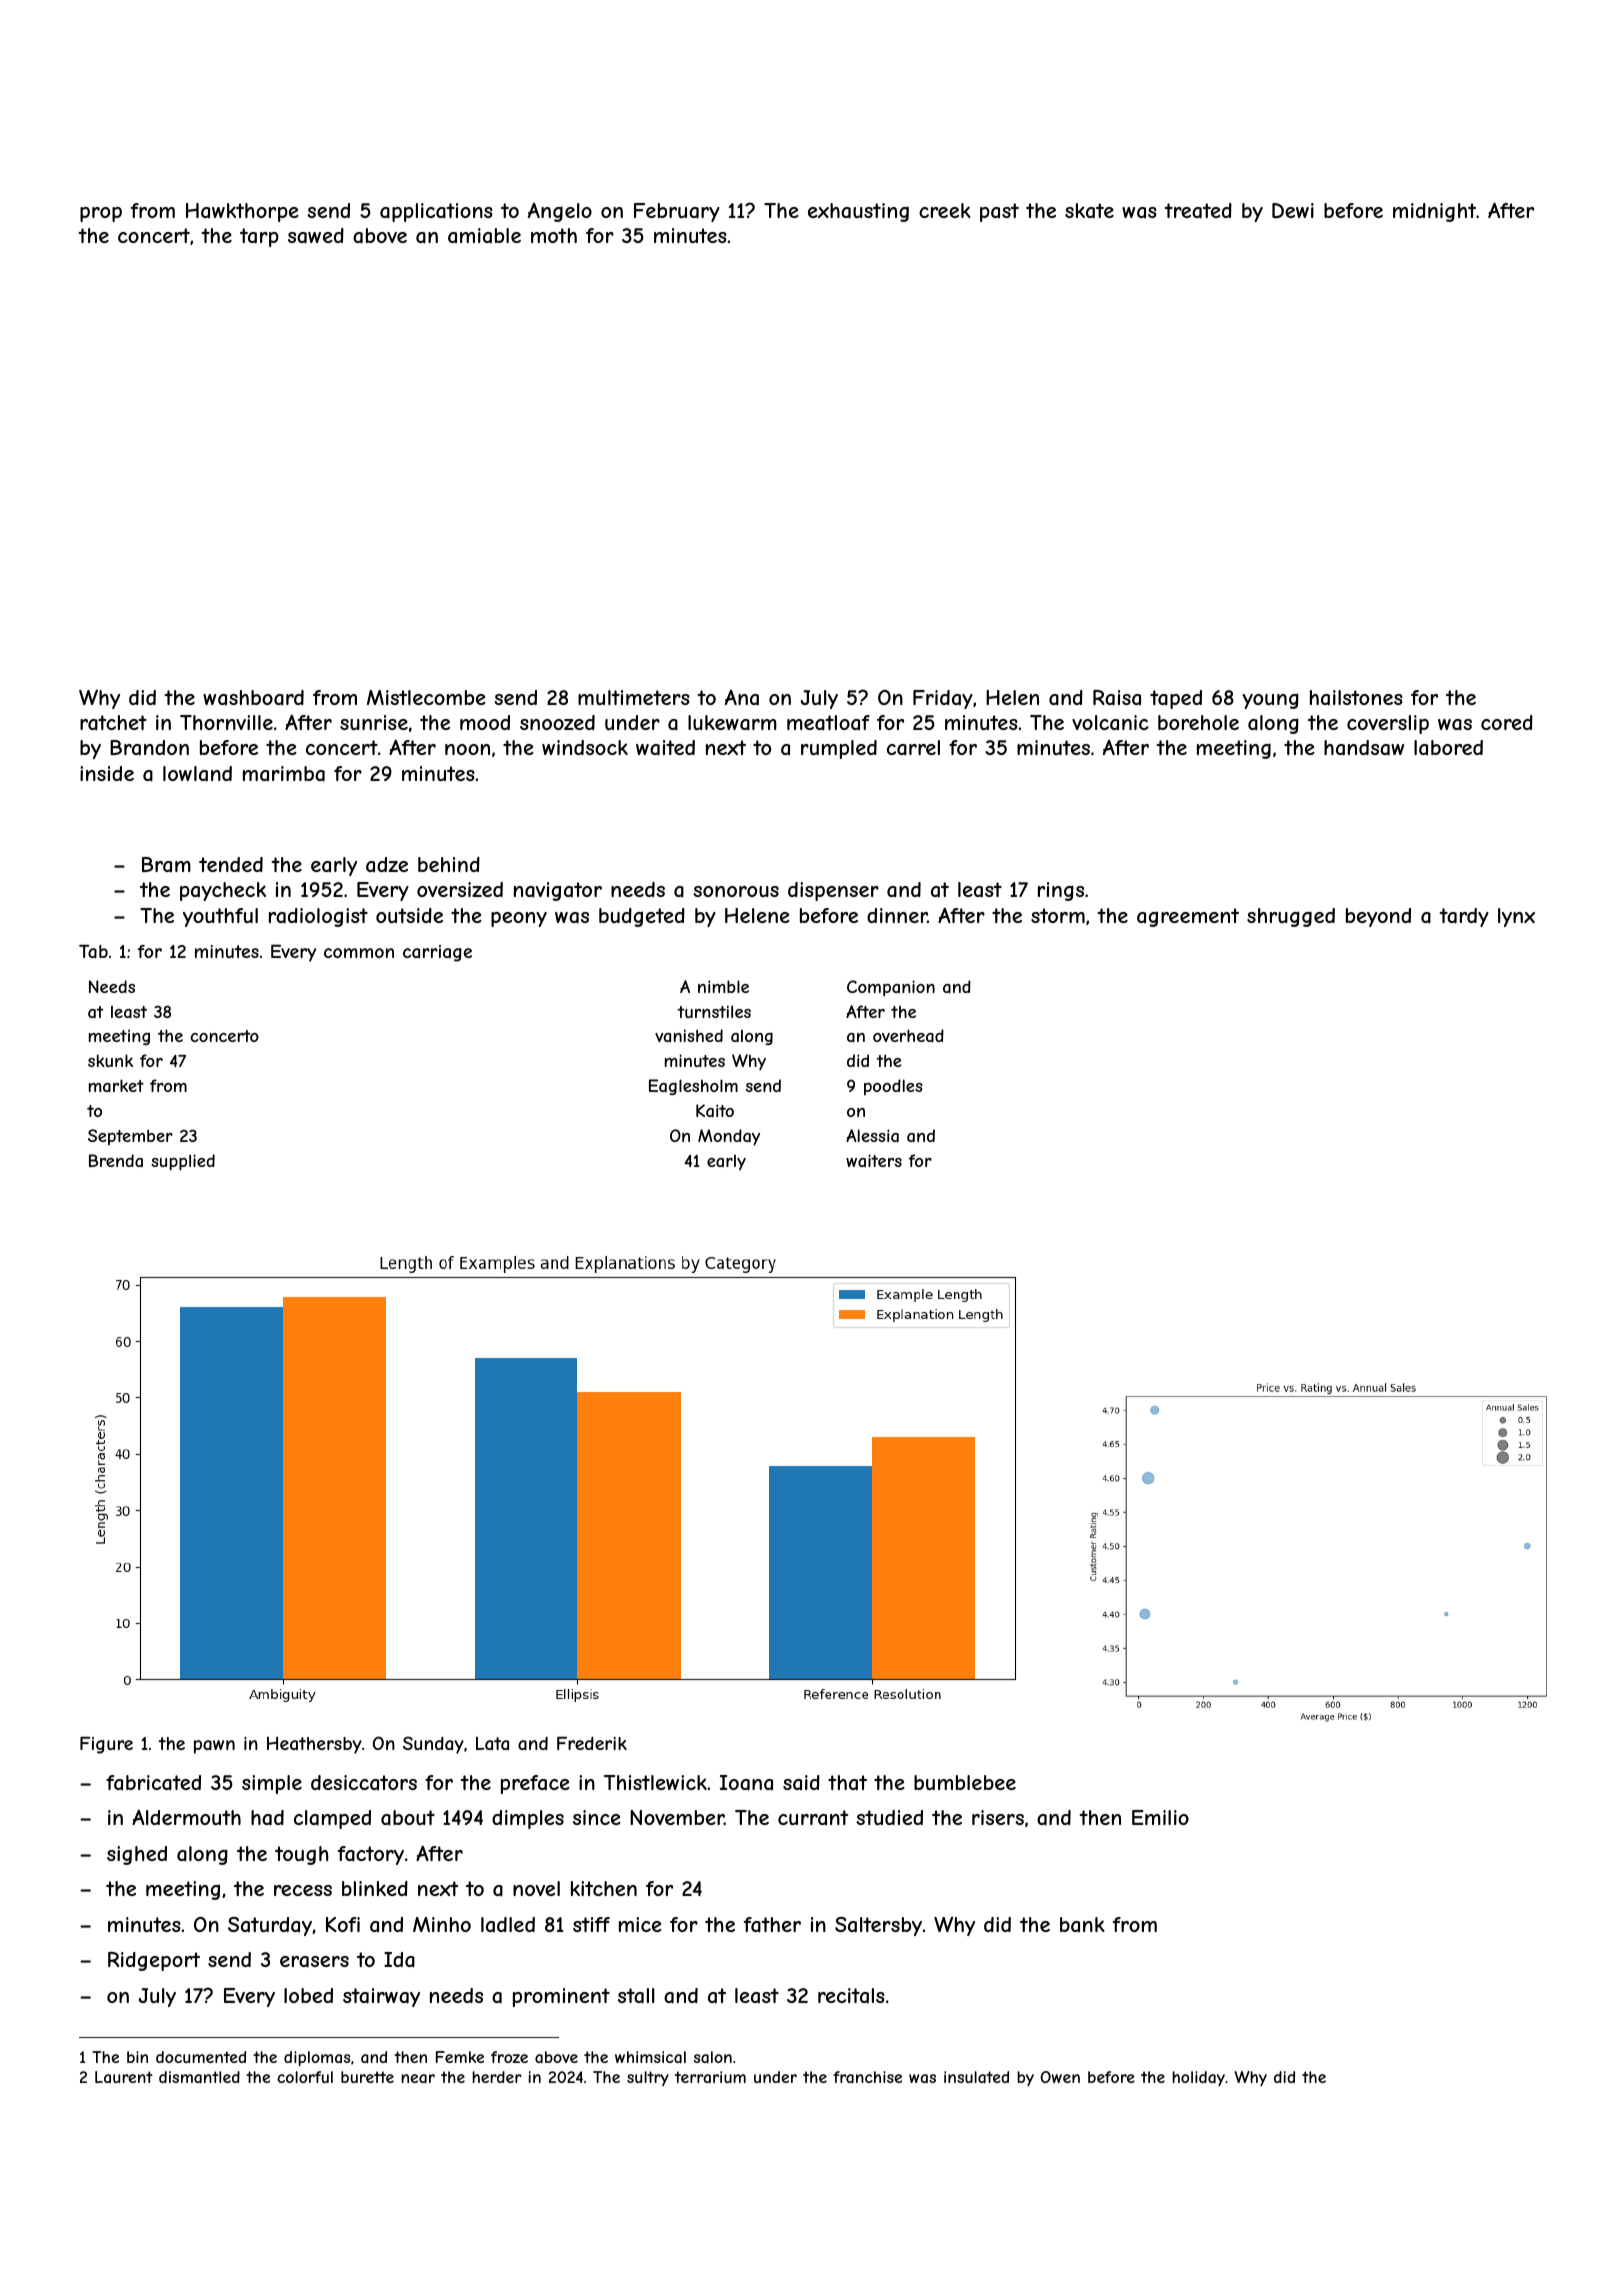  What do you see at coordinates (1434, 212) in the screenshot?
I see `midnight` at bounding box center [1434, 212].
